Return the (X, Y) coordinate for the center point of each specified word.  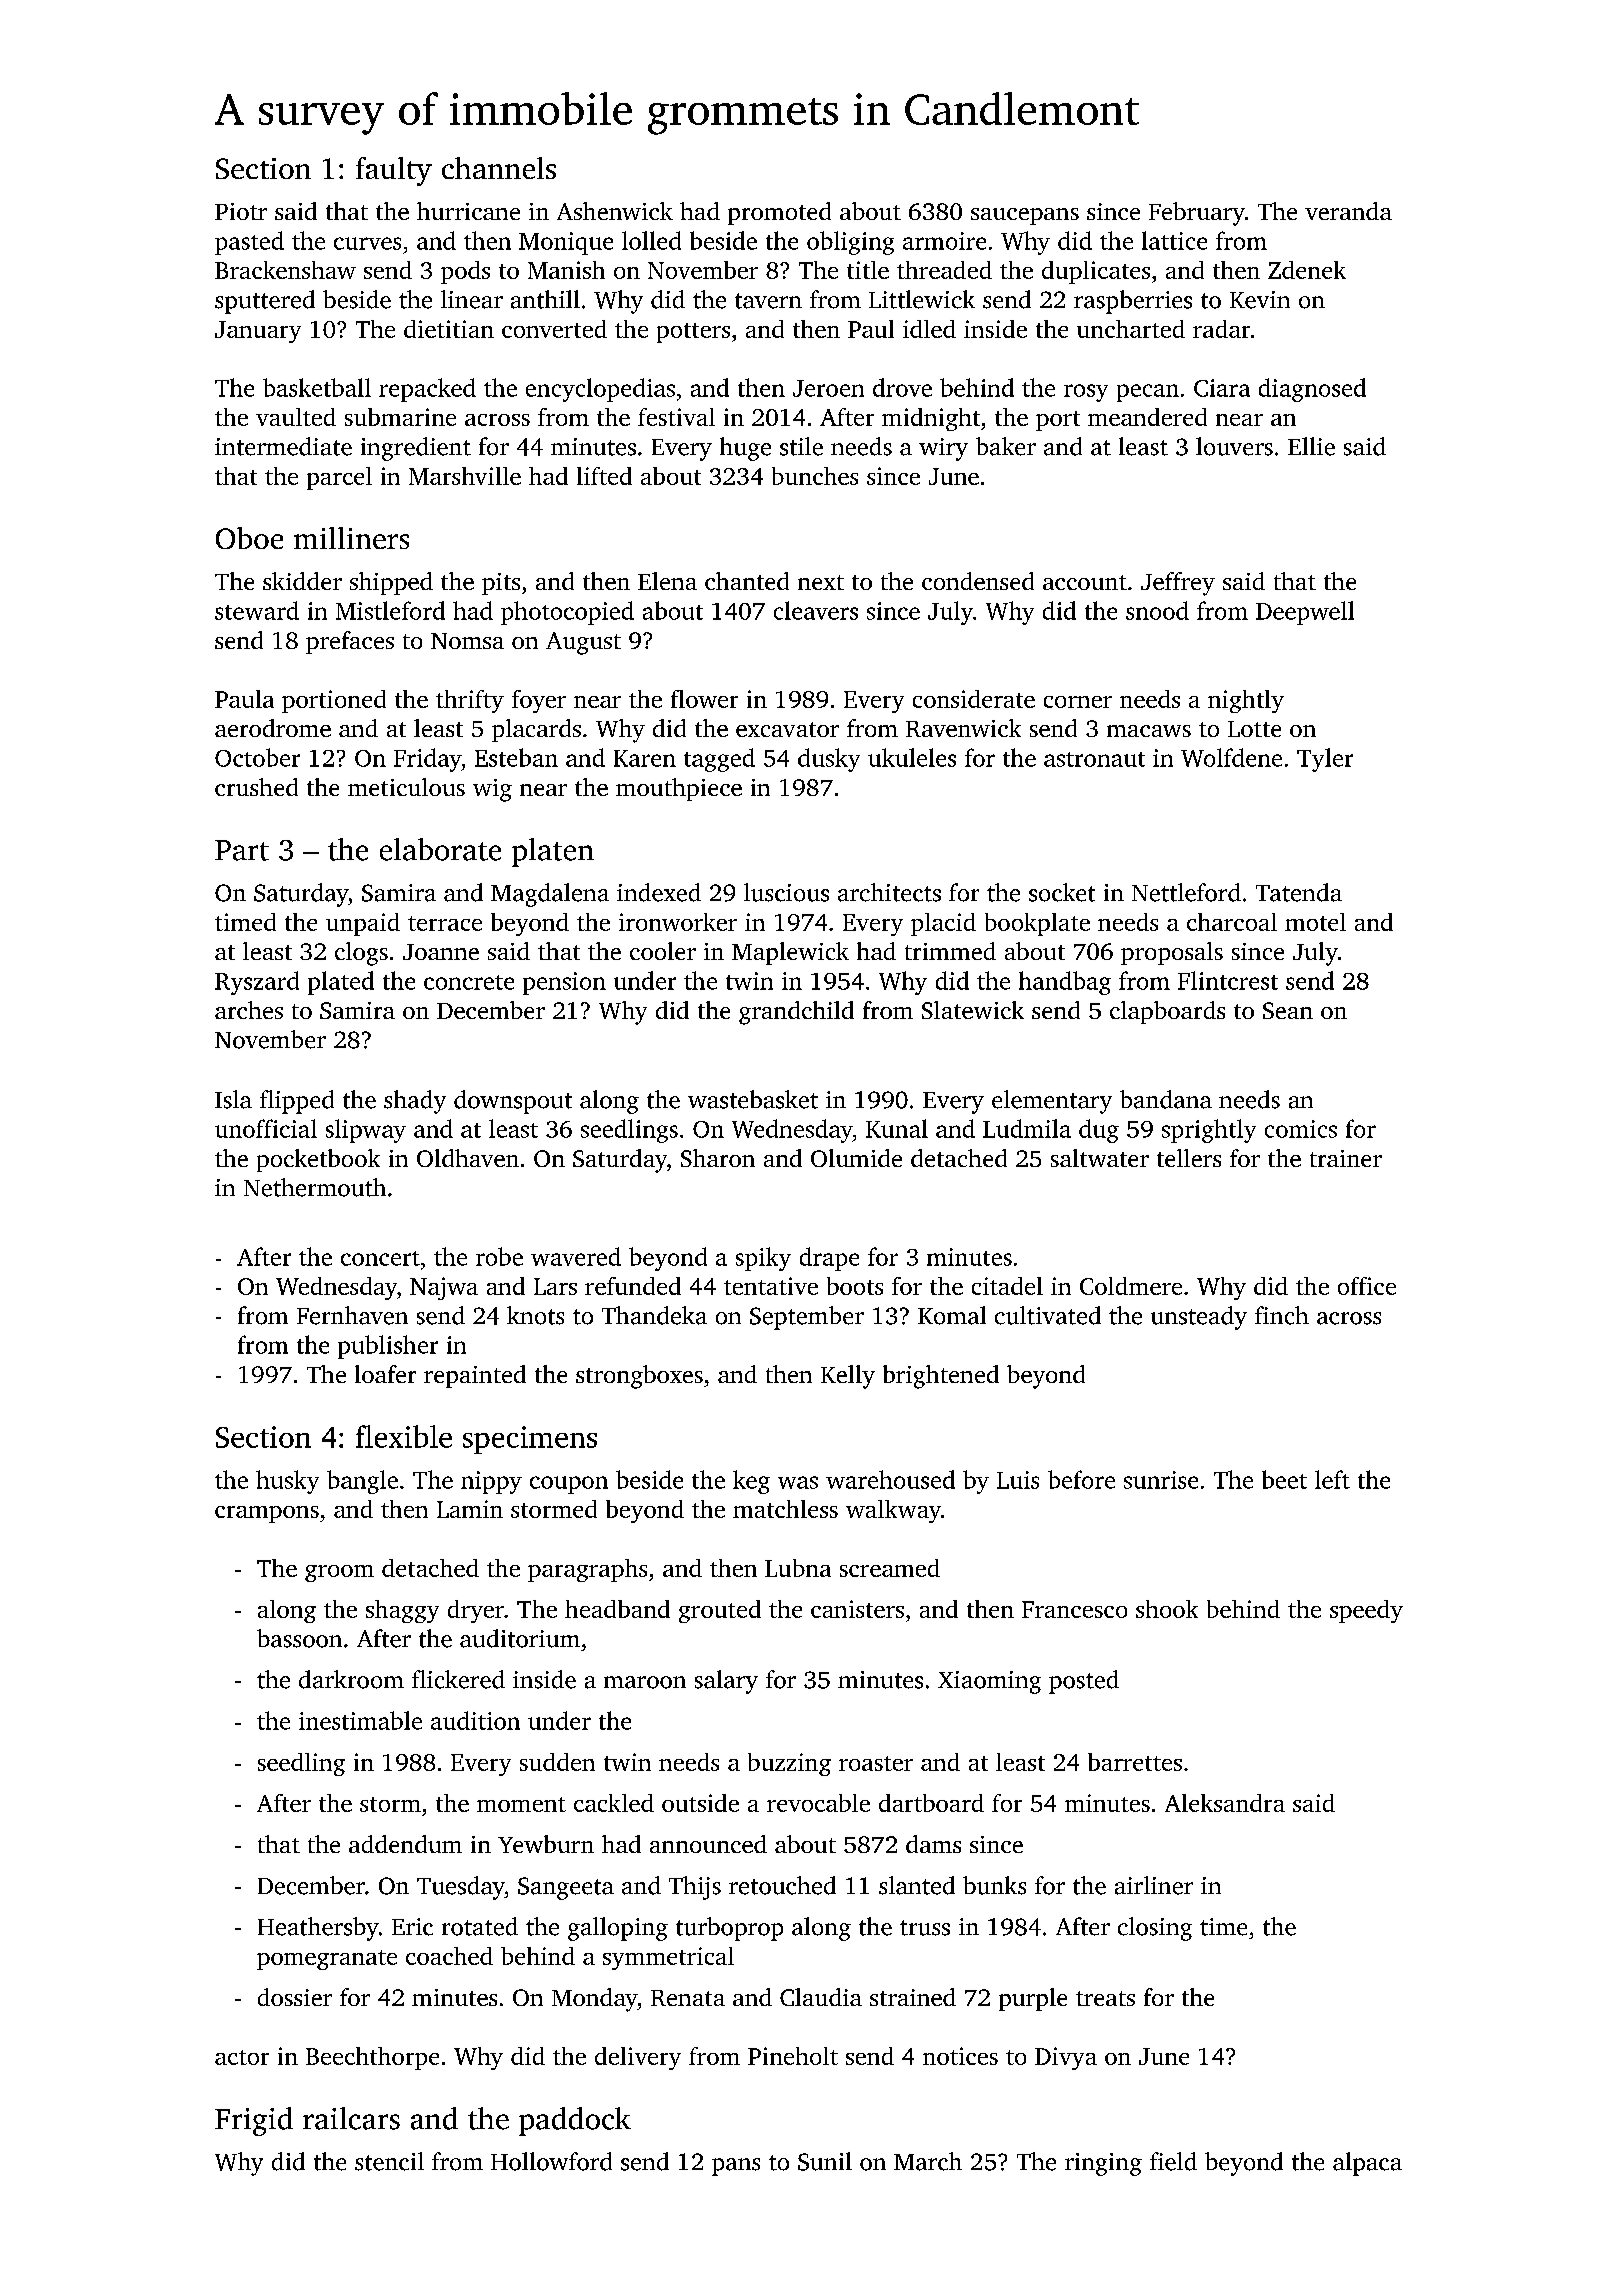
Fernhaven (352, 1315)
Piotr (241, 211)
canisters (857, 1609)
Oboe (249, 538)
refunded (633, 1286)
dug (1099, 1131)
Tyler (1325, 760)
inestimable (360, 1720)
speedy (1366, 1611)
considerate (974, 699)
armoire (944, 241)
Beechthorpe (372, 2058)
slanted (917, 1885)
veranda (1348, 211)
